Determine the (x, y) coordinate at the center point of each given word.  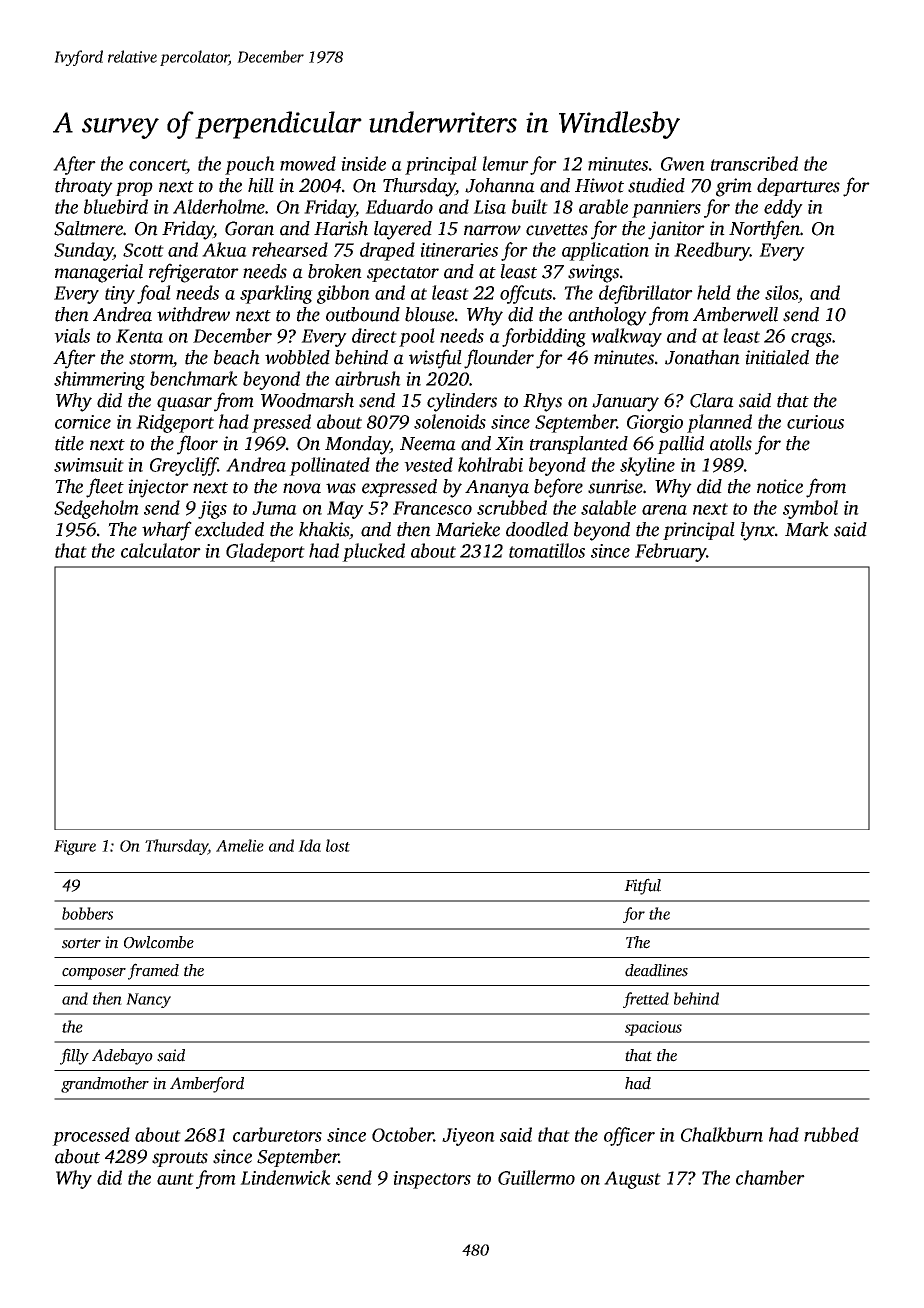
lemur (505, 163)
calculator (161, 550)
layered (403, 230)
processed (91, 1136)
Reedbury (712, 251)
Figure (75, 847)
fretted (646, 1000)
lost (338, 845)
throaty (84, 187)
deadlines (656, 970)
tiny (120, 295)
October (403, 1134)
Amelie (240, 845)
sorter (81, 943)
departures (798, 187)
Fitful (642, 886)
